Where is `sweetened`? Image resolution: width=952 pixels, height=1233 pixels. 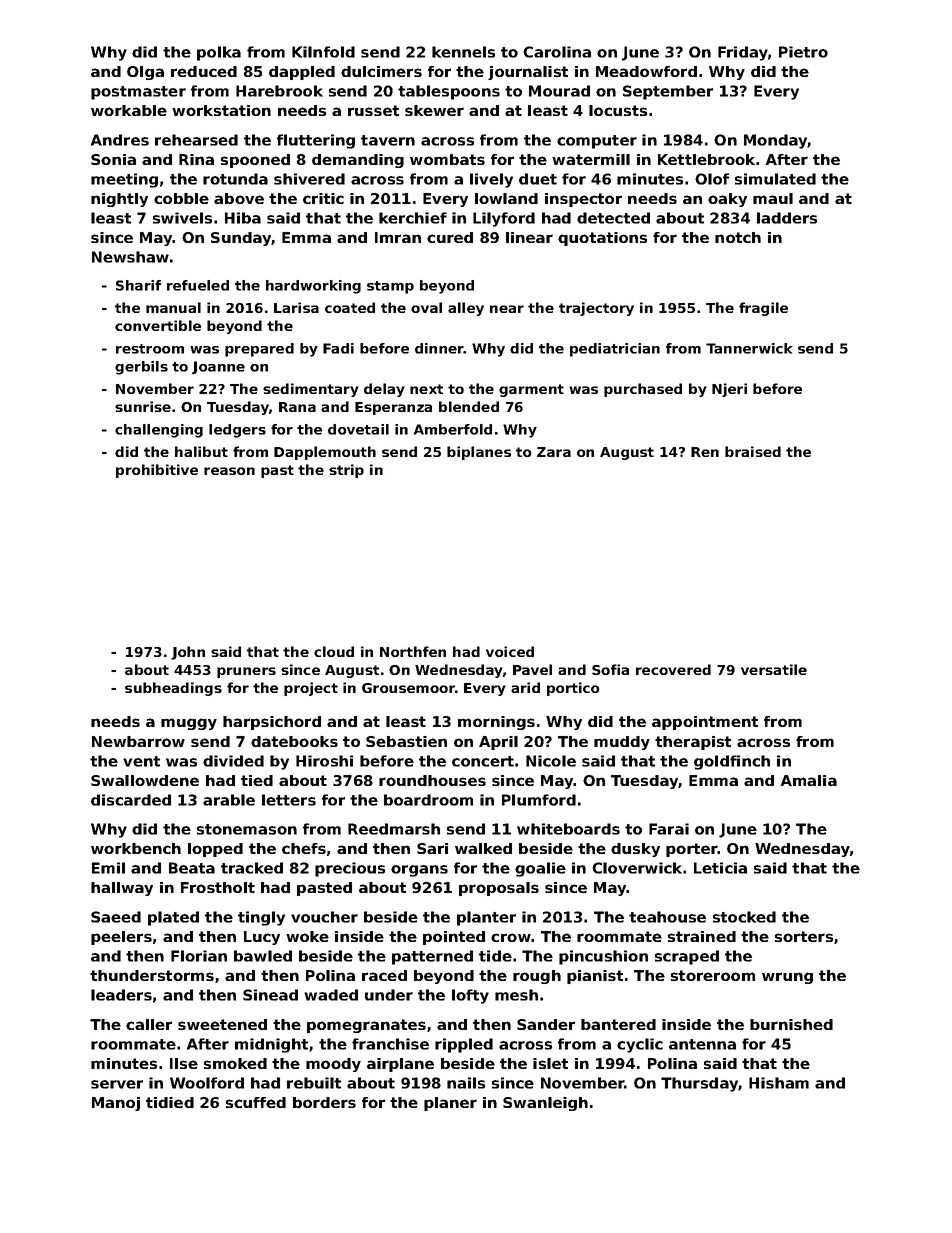 sweetened is located at coordinates (222, 1024).
